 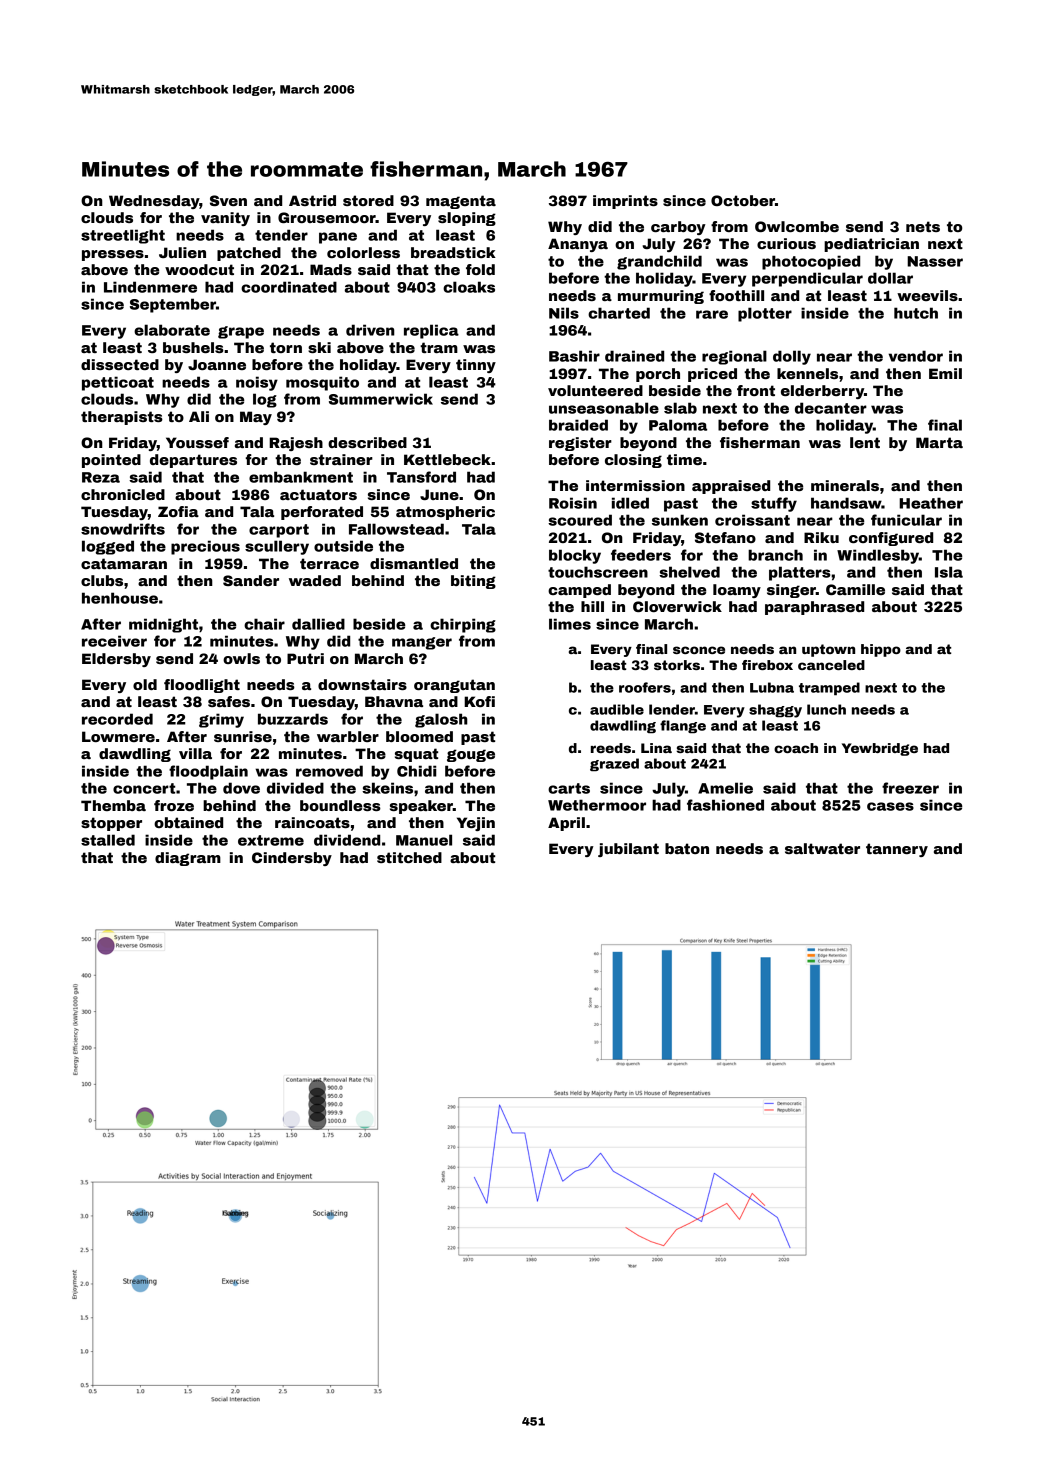 I want to click on vanity, so click(x=225, y=219).
